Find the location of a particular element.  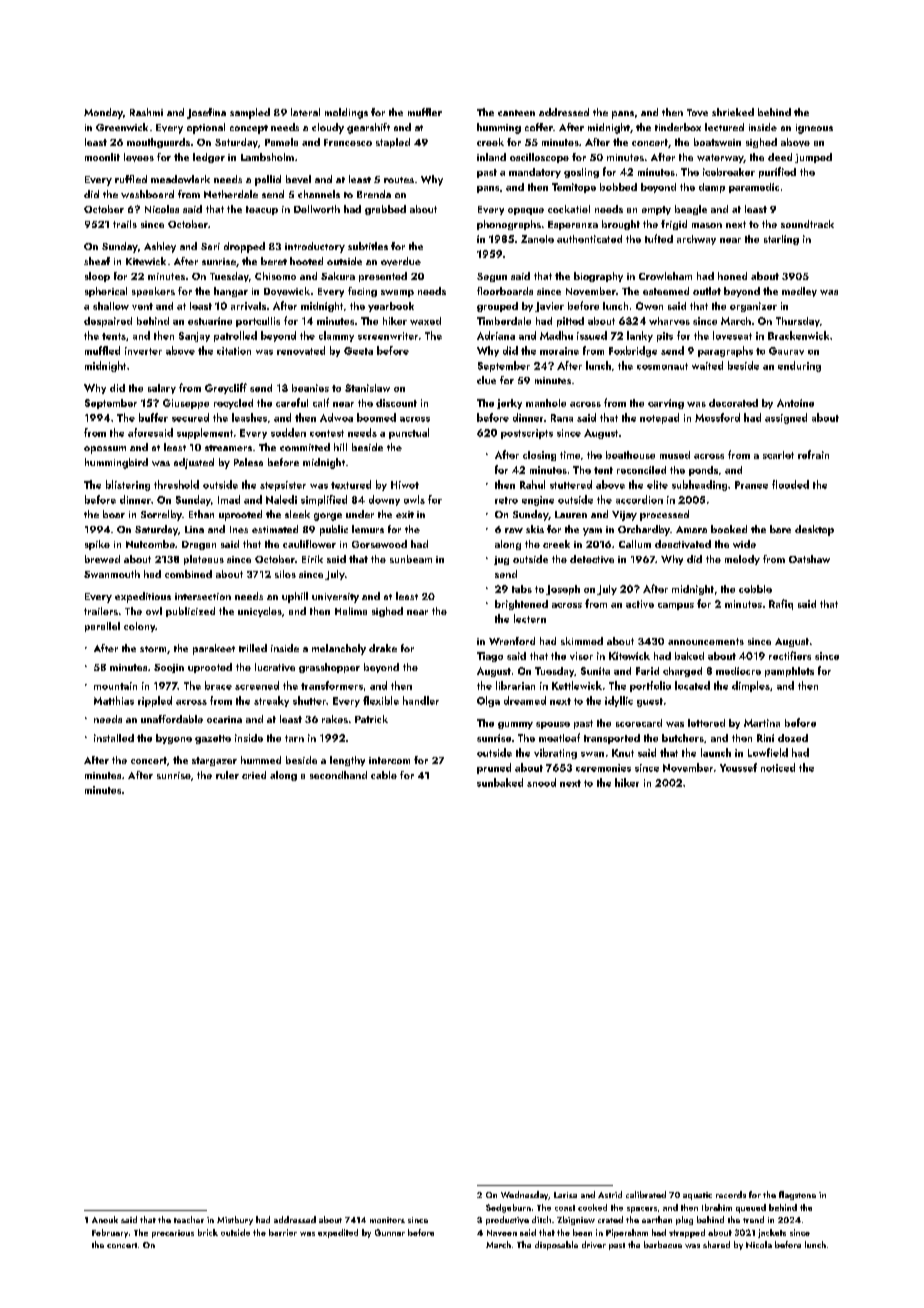

owls is located at coordinates (414, 499).
